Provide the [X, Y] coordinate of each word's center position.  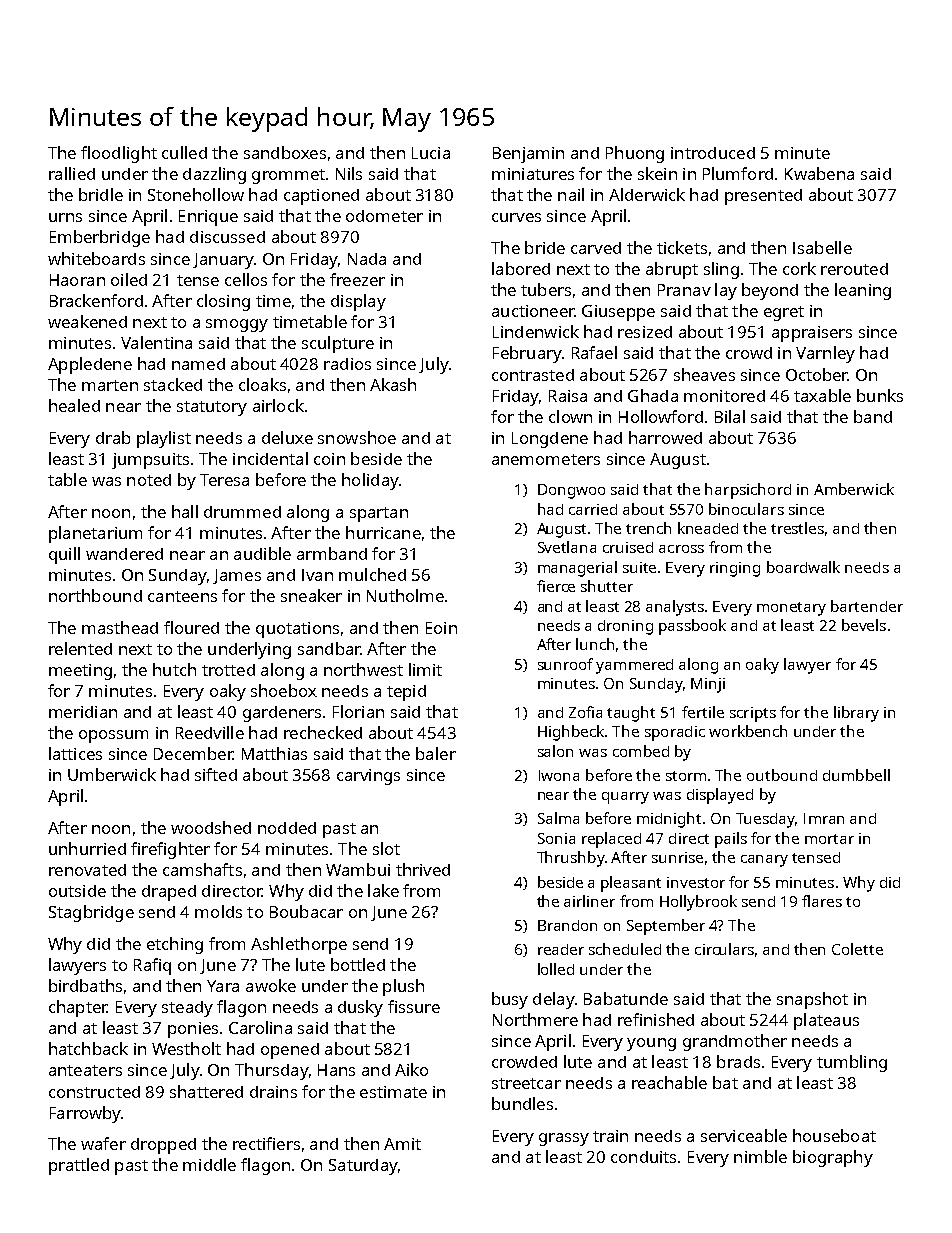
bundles [522, 1103]
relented [80, 648]
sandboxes [285, 152]
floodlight [119, 154]
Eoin [441, 628]
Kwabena [819, 173]
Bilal [730, 416]
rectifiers [266, 1143]
